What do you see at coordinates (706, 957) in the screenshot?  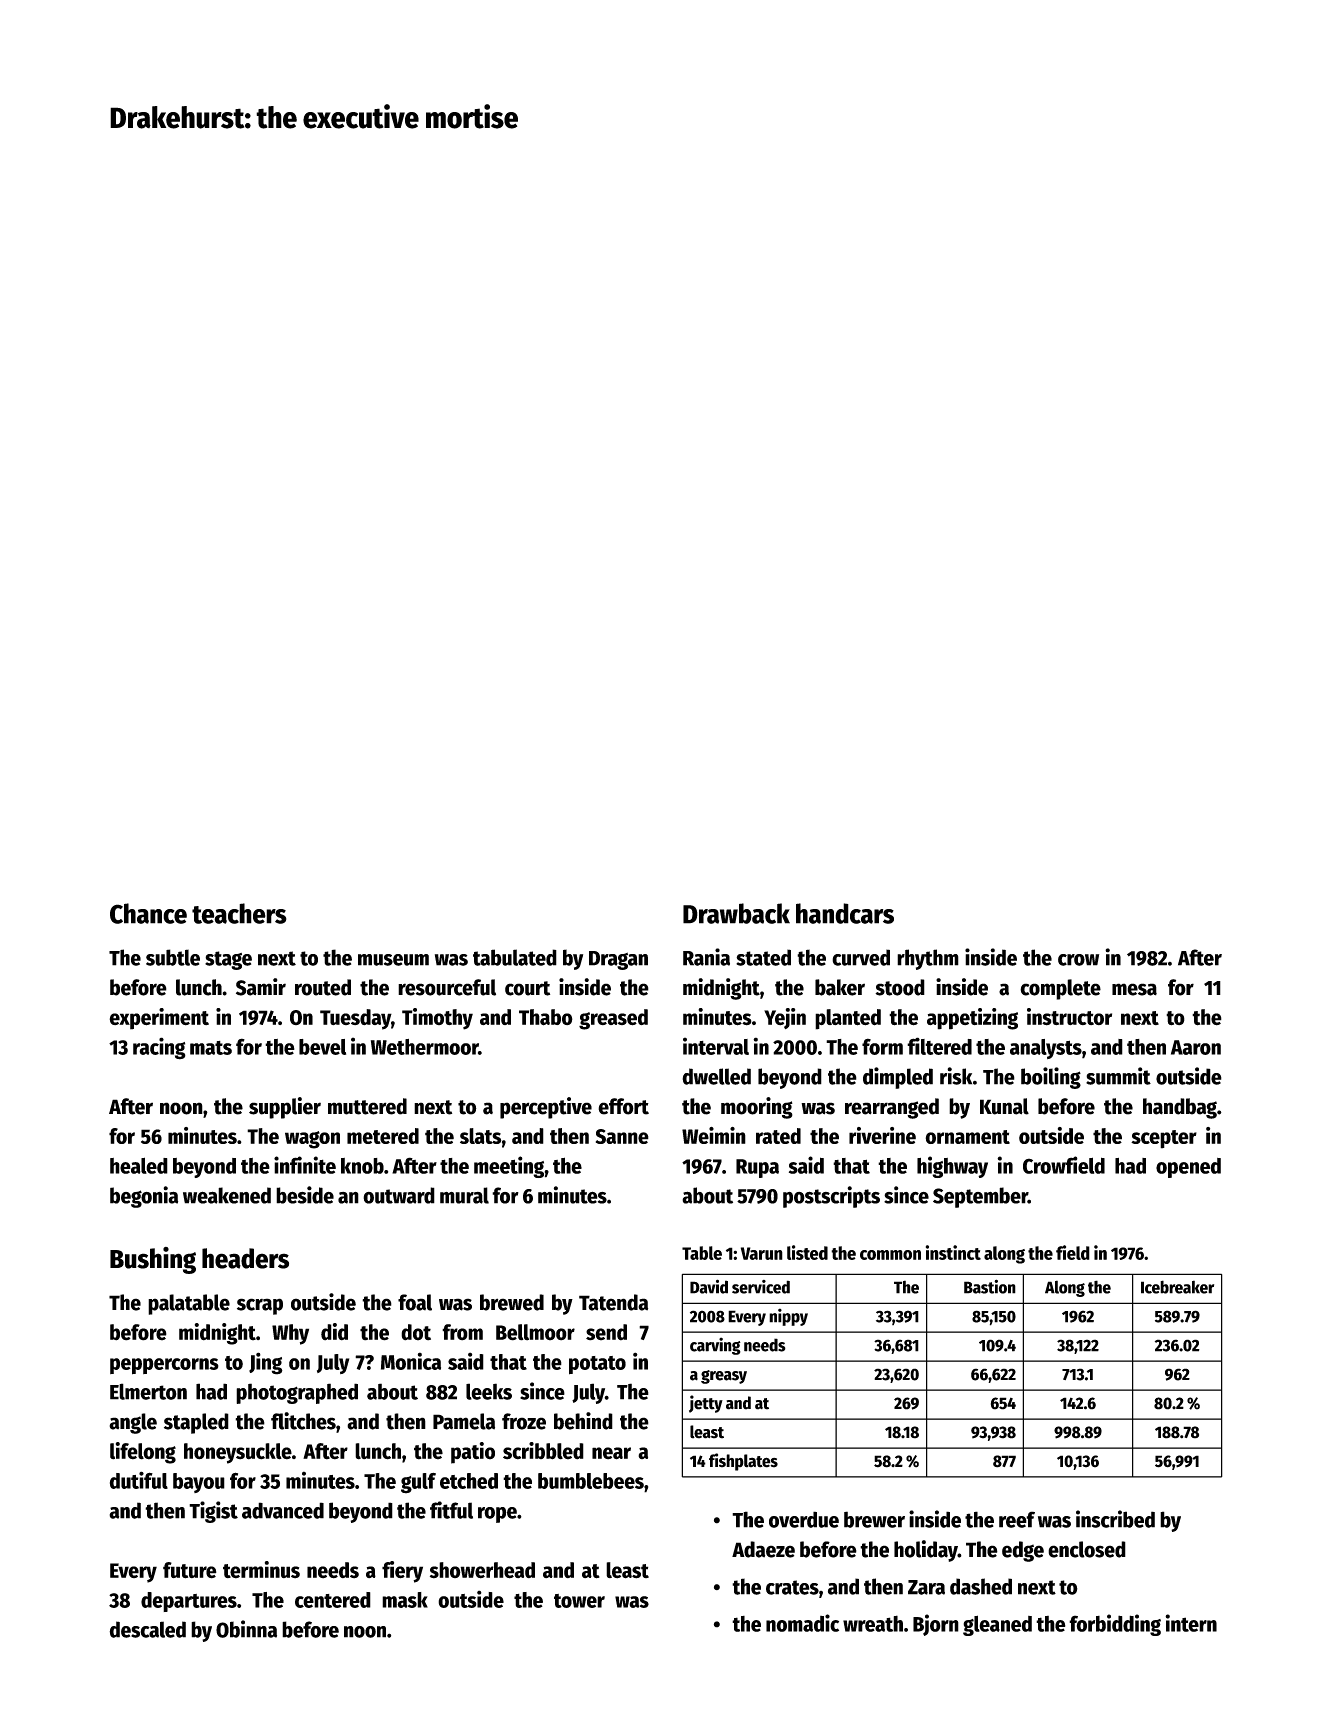 I see `Rania` at bounding box center [706, 957].
